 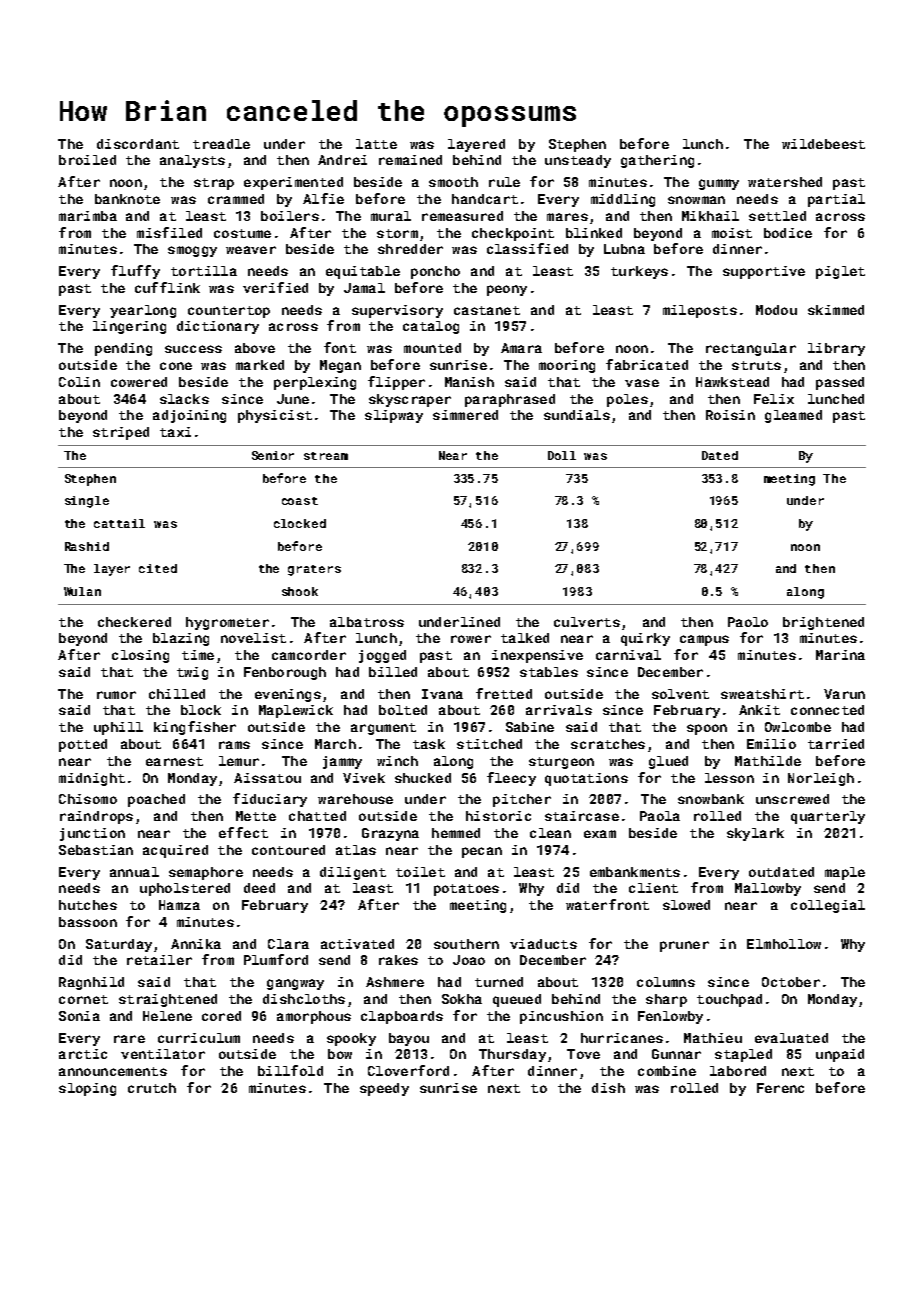 I want to click on strap, so click(x=214, y=184).
